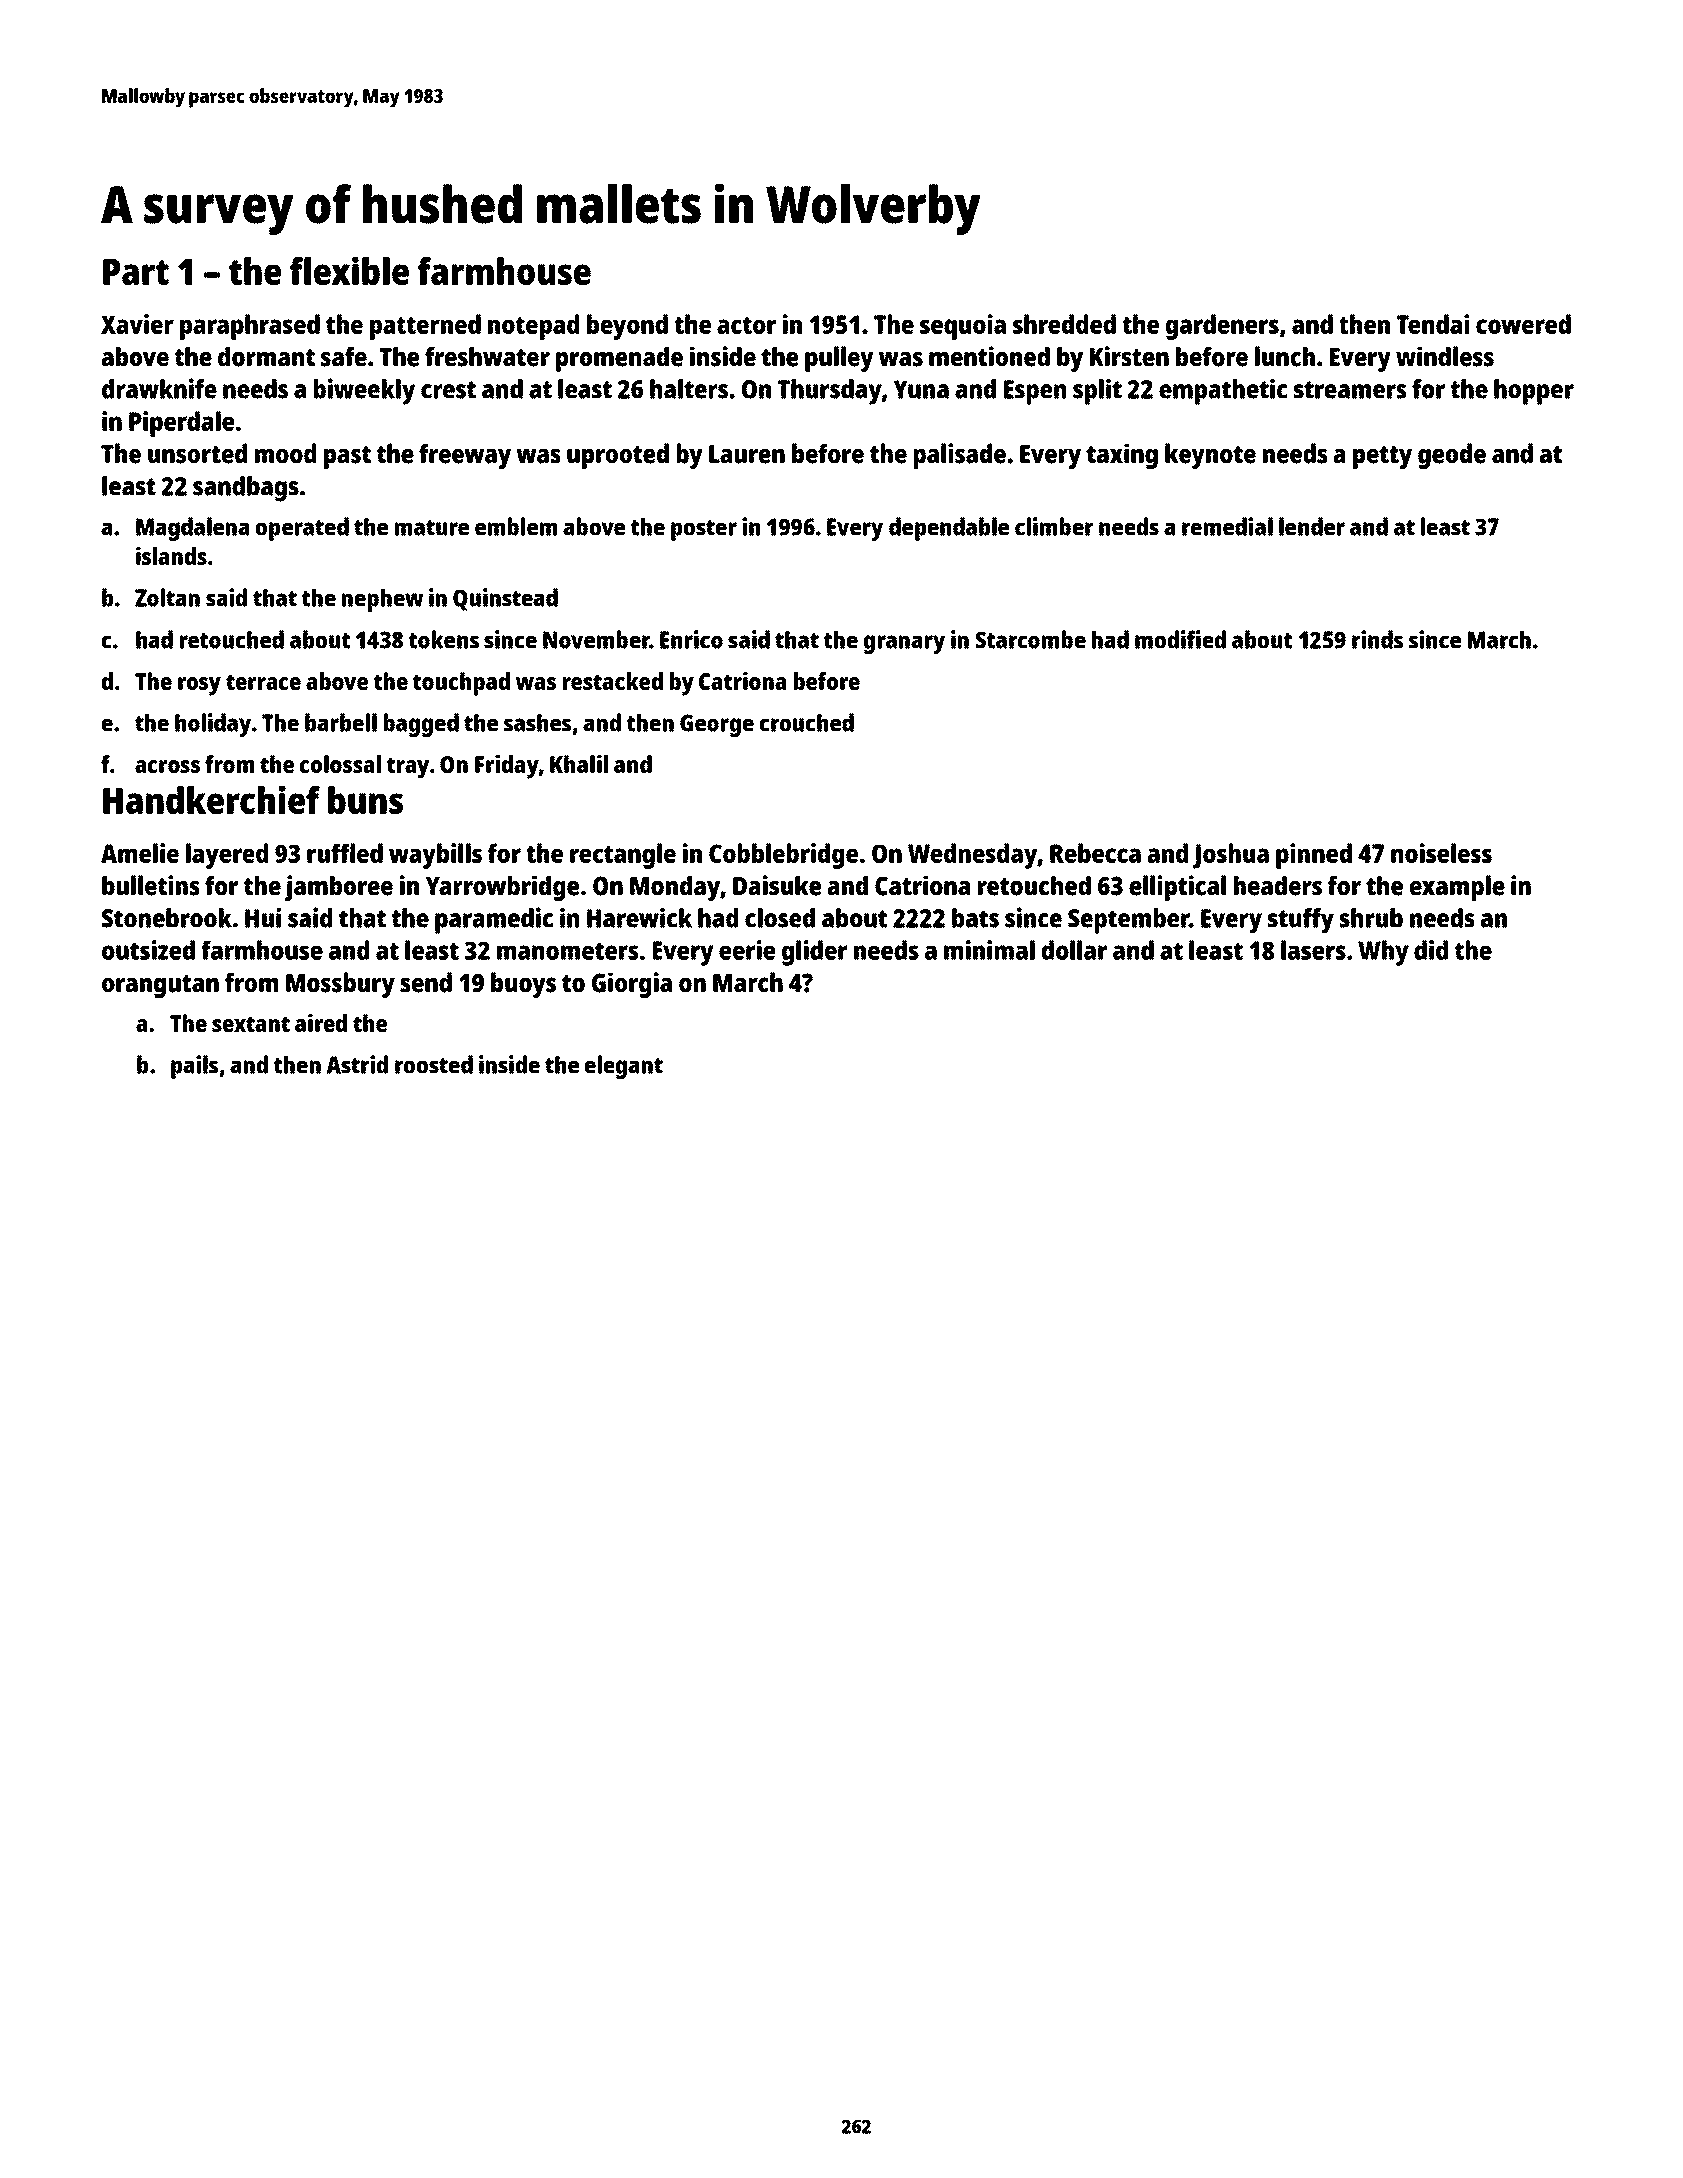  I want to click on mature, so click(432, 528).
